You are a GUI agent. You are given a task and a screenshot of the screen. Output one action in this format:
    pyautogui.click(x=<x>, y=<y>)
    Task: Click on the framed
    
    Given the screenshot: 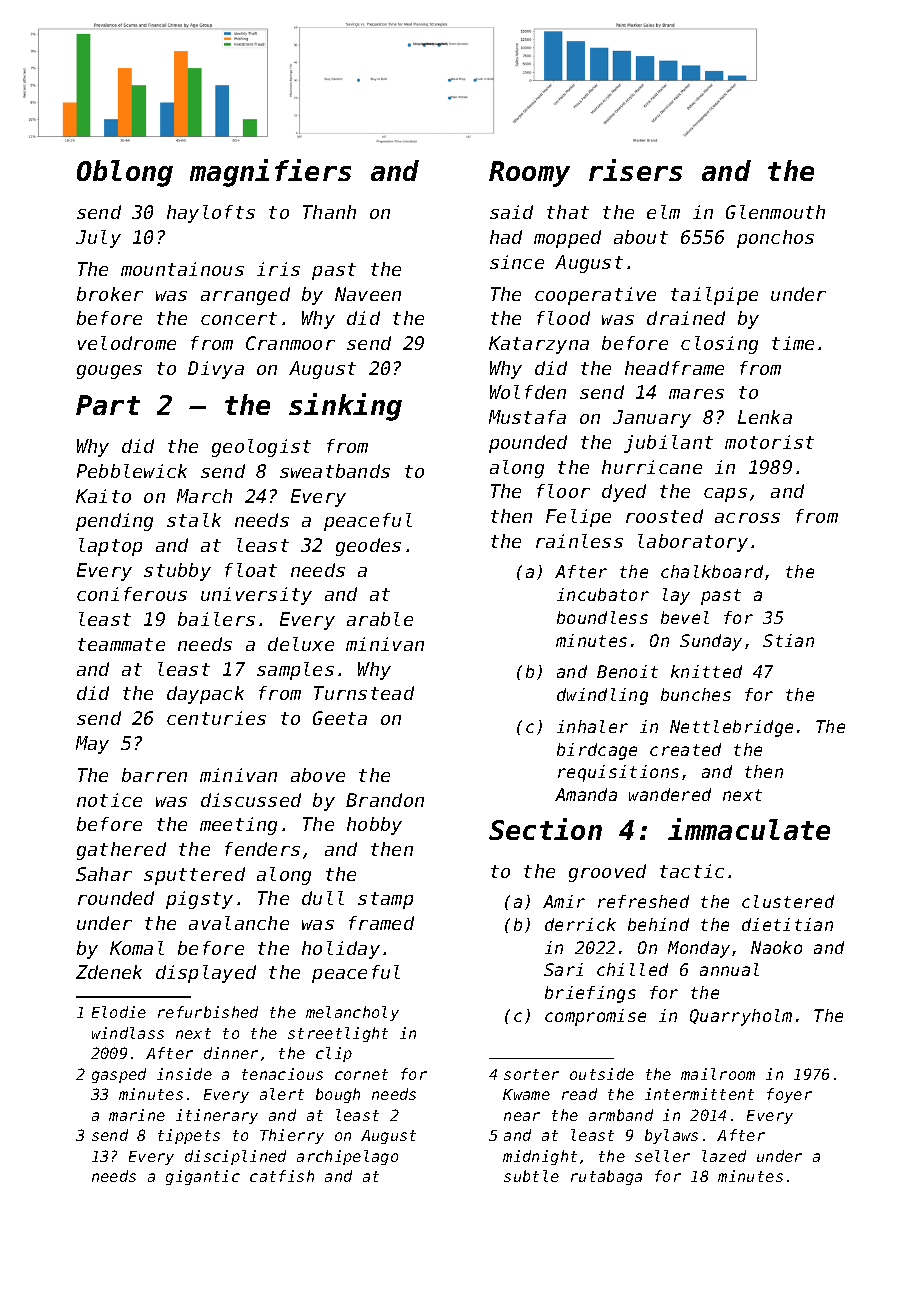 What is the action you would take?
    pyautogui.click(x=381, y=923)
